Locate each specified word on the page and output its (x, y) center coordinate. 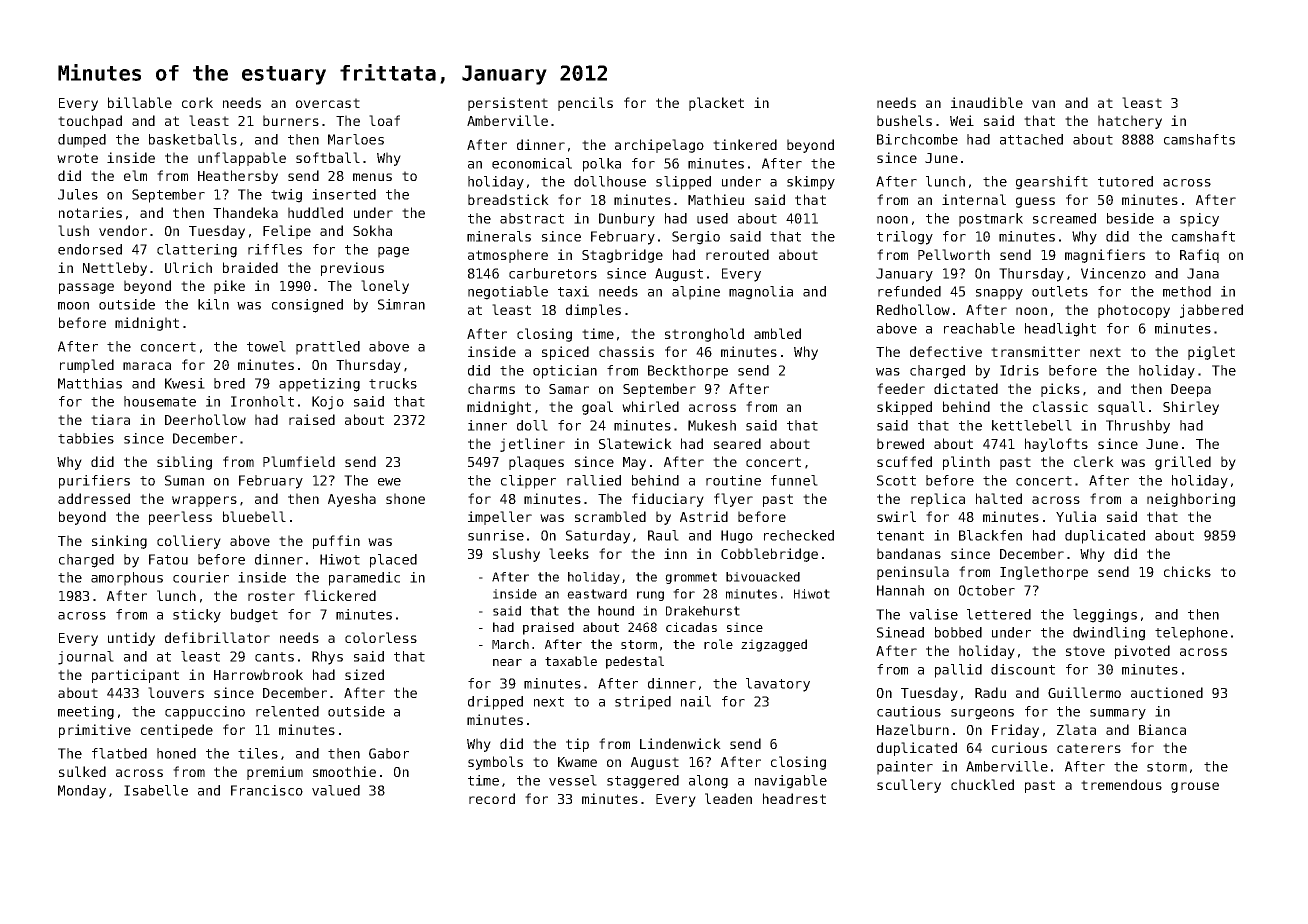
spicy (1199, 220)
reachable (979, 328)
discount (1023, 669)
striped (643, 703)
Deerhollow (205, 419)
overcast (328, 103)
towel (266, 346)
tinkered (745, 144)
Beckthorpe (688, 372)
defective (946, 351)
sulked (82, 771)
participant (135, 676)
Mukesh (712, 425)
